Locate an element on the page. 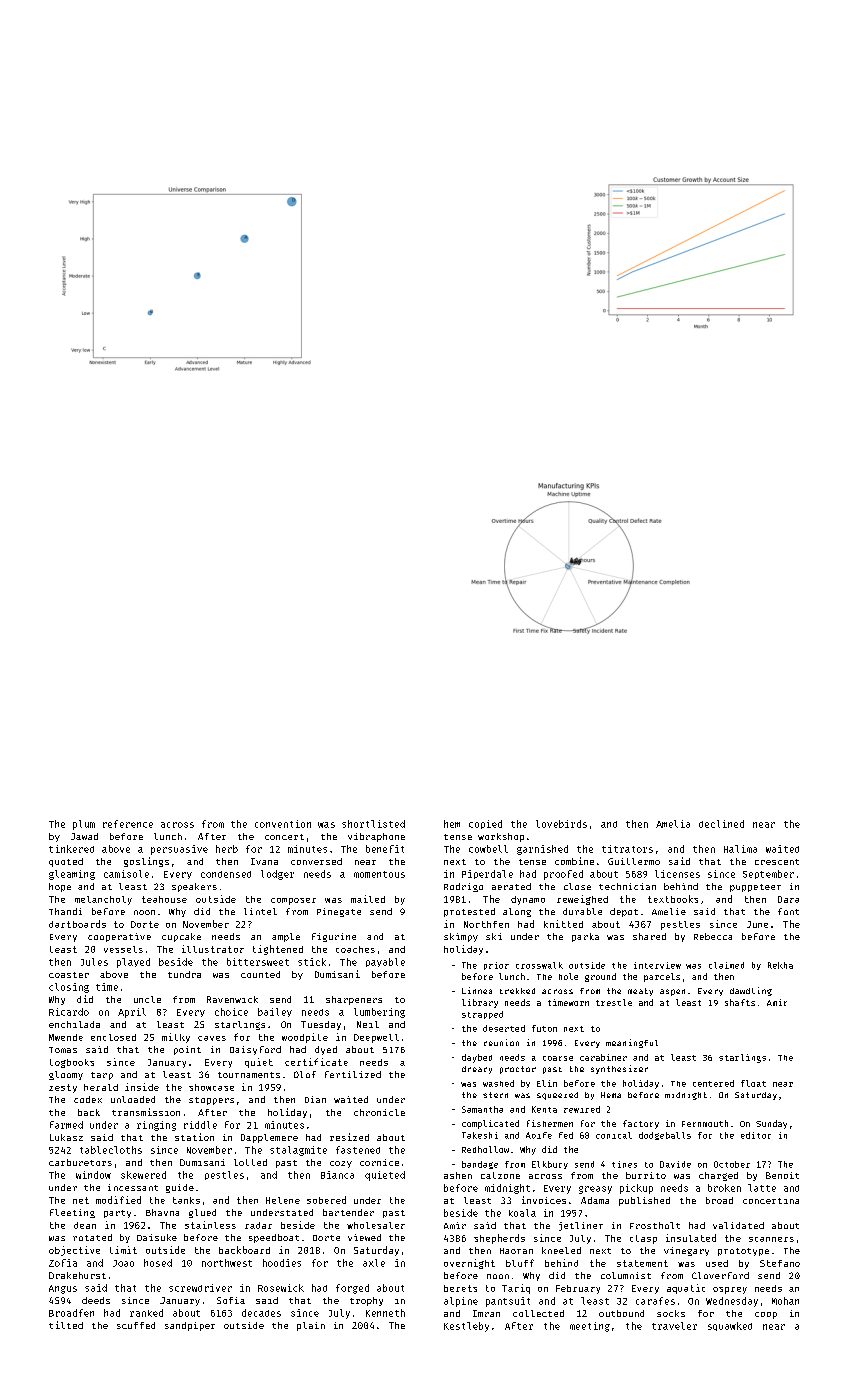 This document has height=1400, width=849. carburetors is located at coordinates (80, 1162).
